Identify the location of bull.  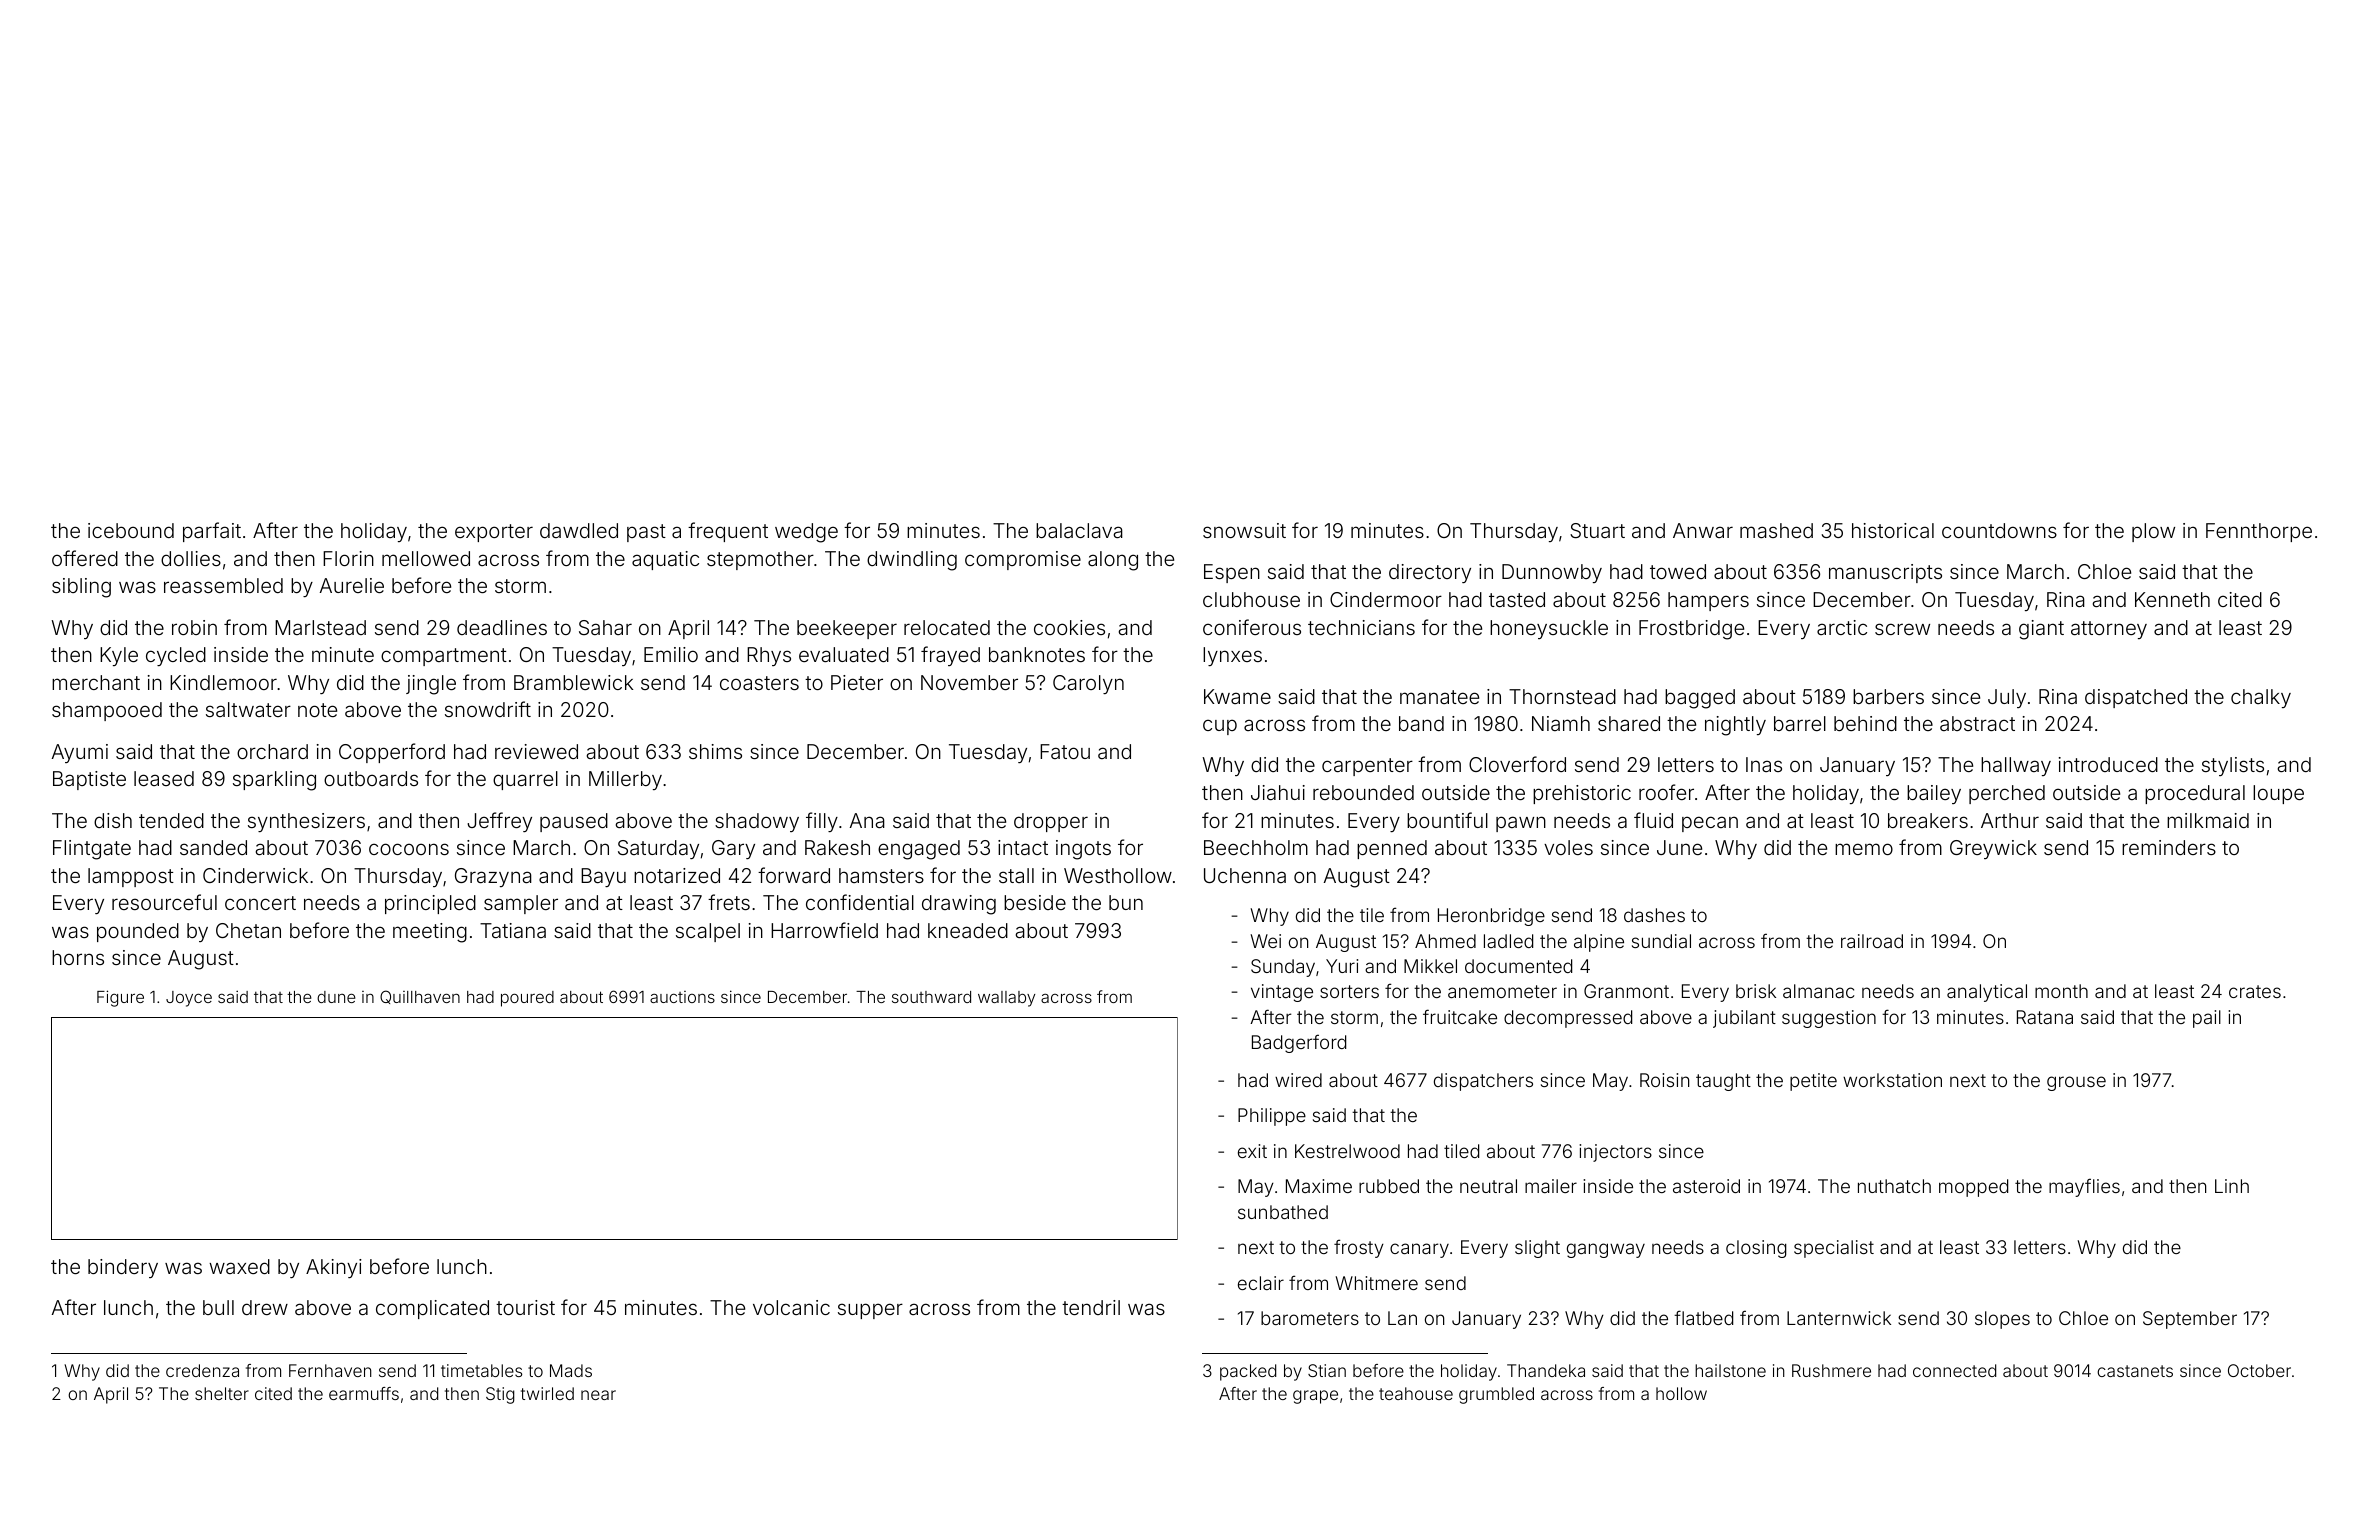
(218, 1307).
